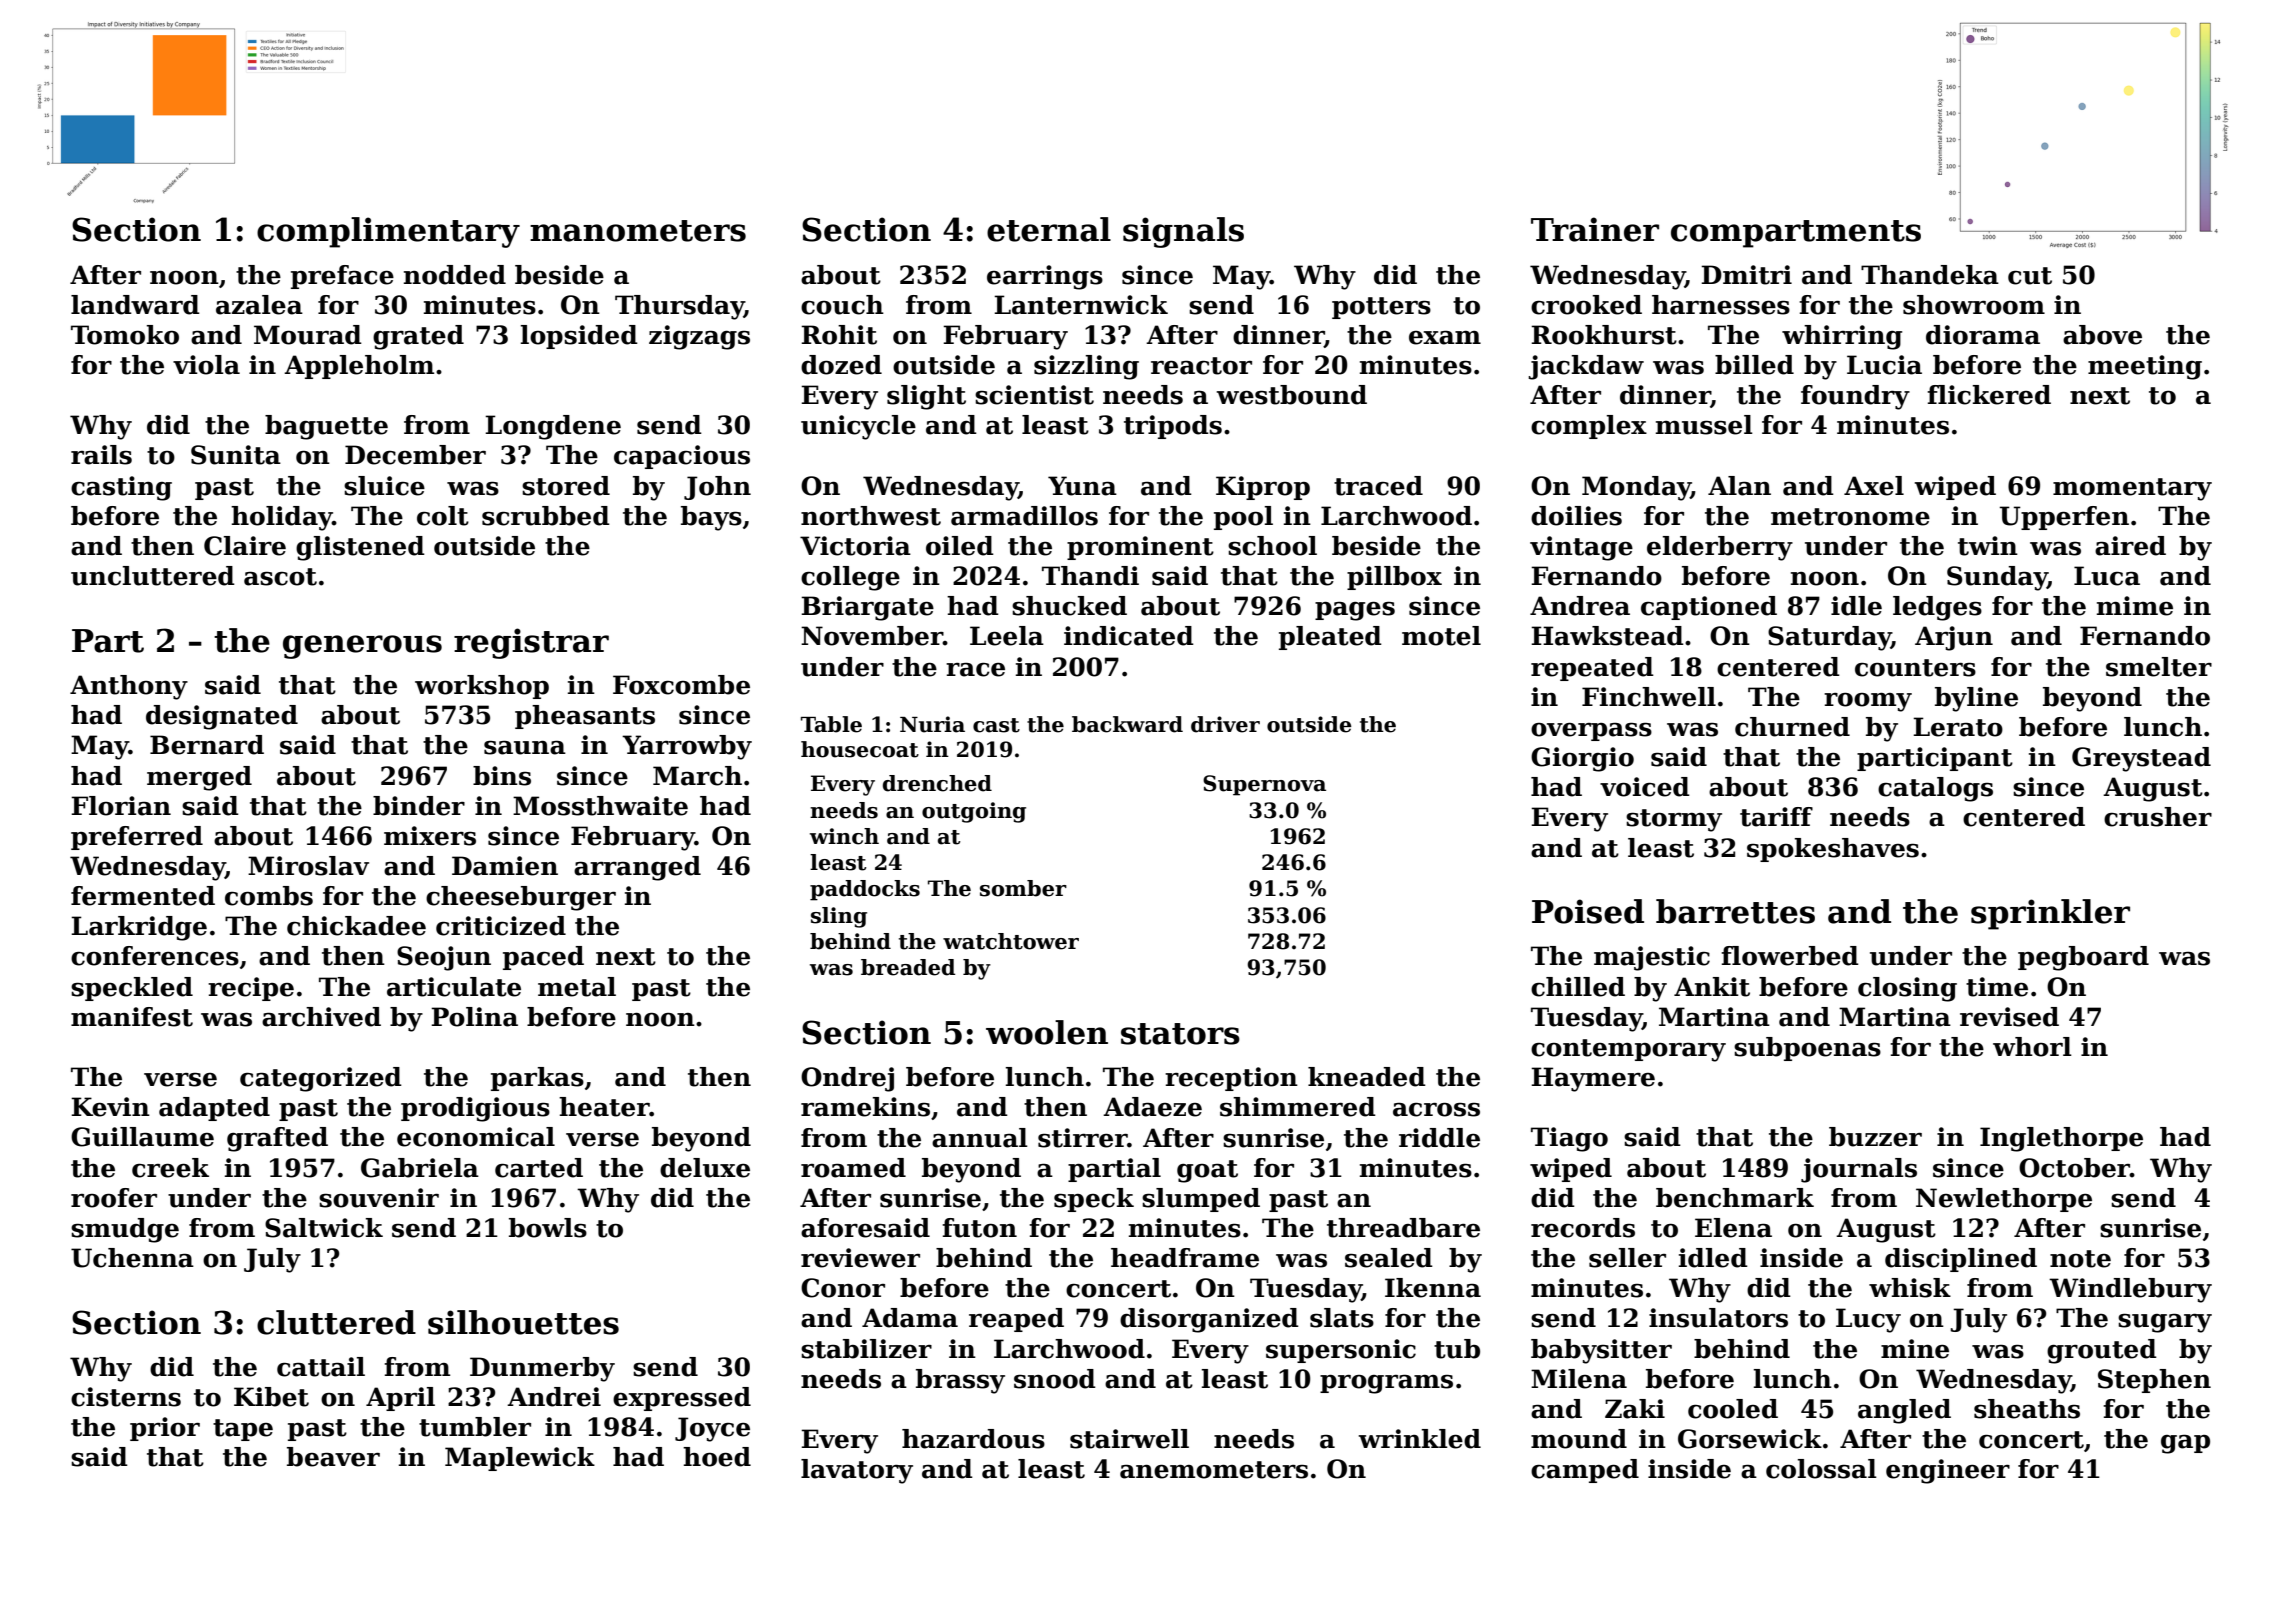 Image resolution: width=2282 pixels, height=1614 pixels. Describe the element at coordinates (1183, 232) in the document. I see `signals` at that location.
